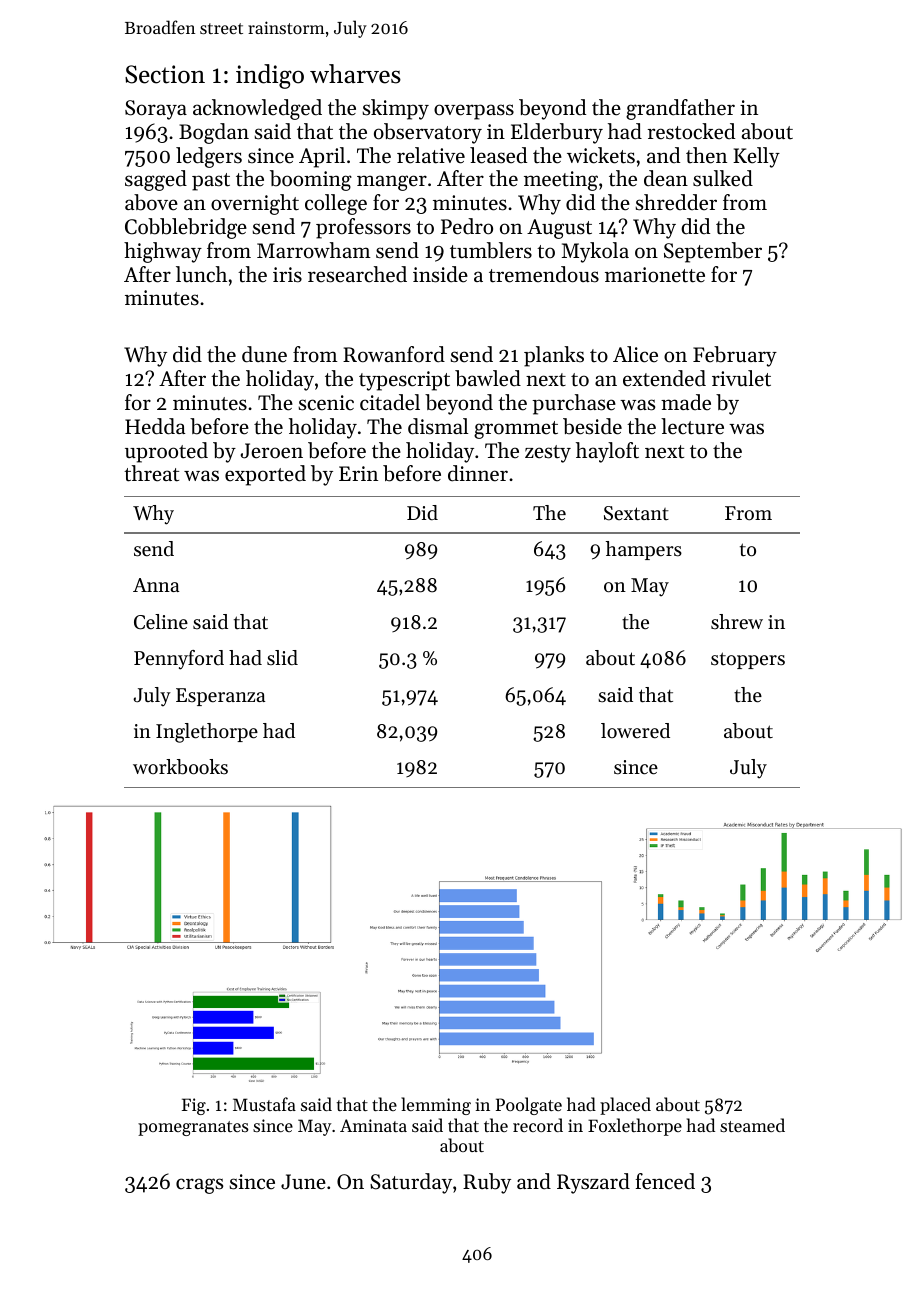 The height and width of the screenshot is (1314, 924). I want to click on lemming, so click(436, 1106).
